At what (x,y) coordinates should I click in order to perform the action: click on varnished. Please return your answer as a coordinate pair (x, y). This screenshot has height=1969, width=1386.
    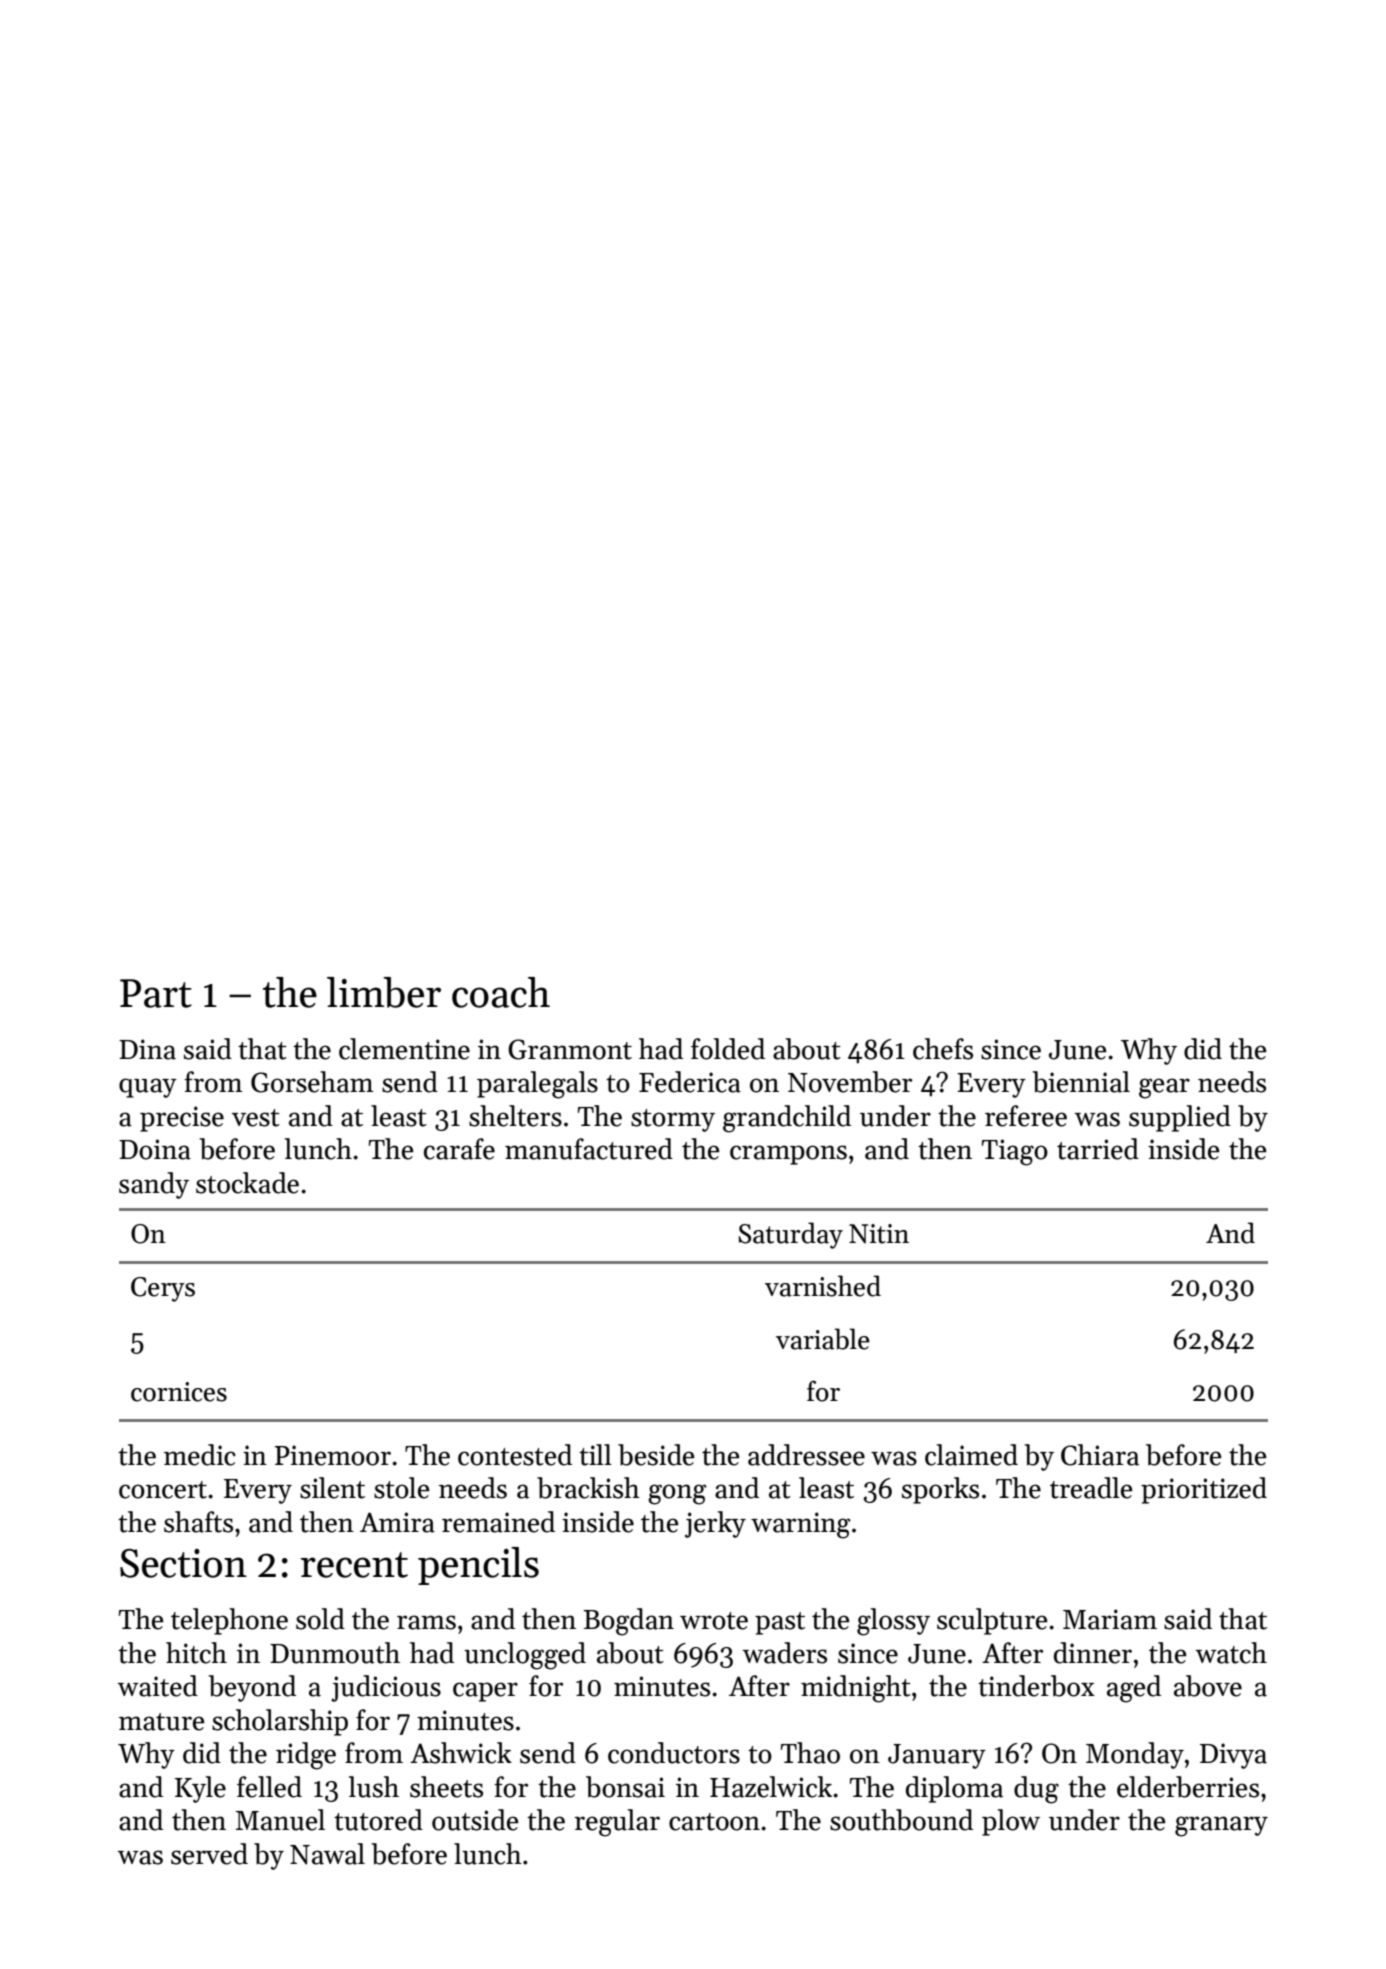
    Looking at the image, I should click on (823, 1286).
